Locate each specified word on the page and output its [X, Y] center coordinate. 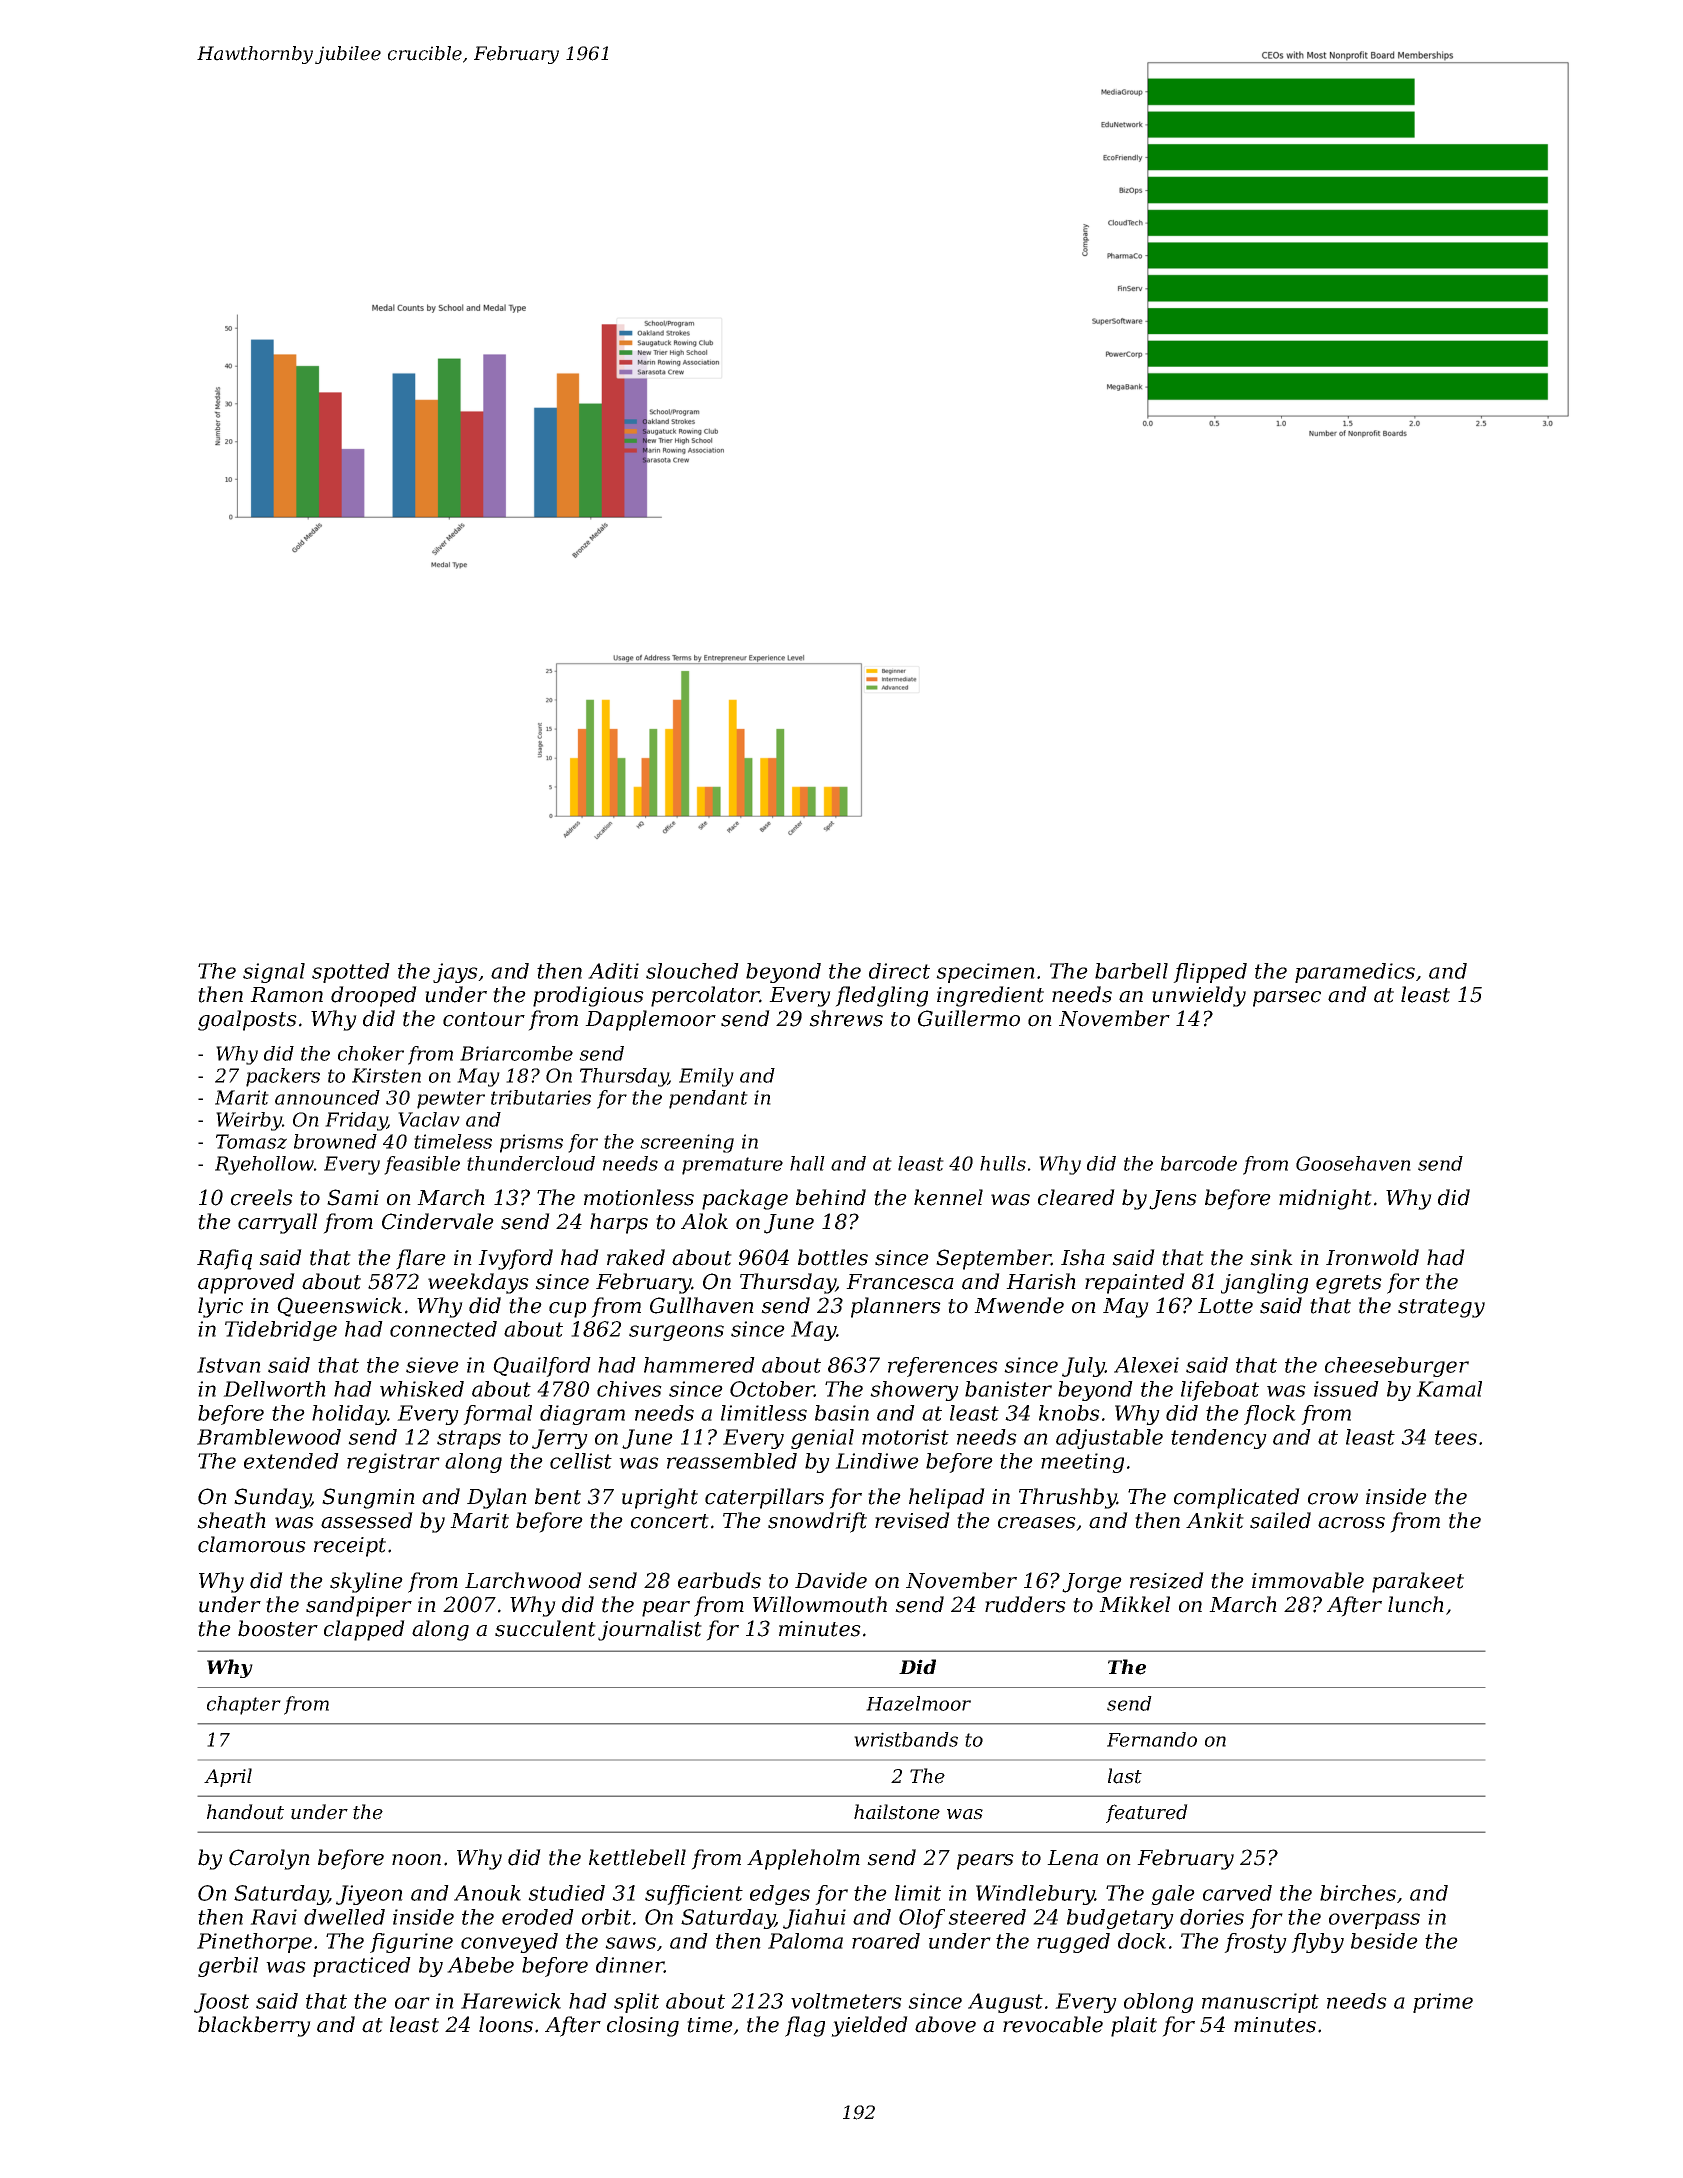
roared [886, 1941]
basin [842, 1413]
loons [506, 2024]
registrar [393, 1463]
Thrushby [1068, 1498]
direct [899, 971]
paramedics [1355, 973]
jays [455, 973]
